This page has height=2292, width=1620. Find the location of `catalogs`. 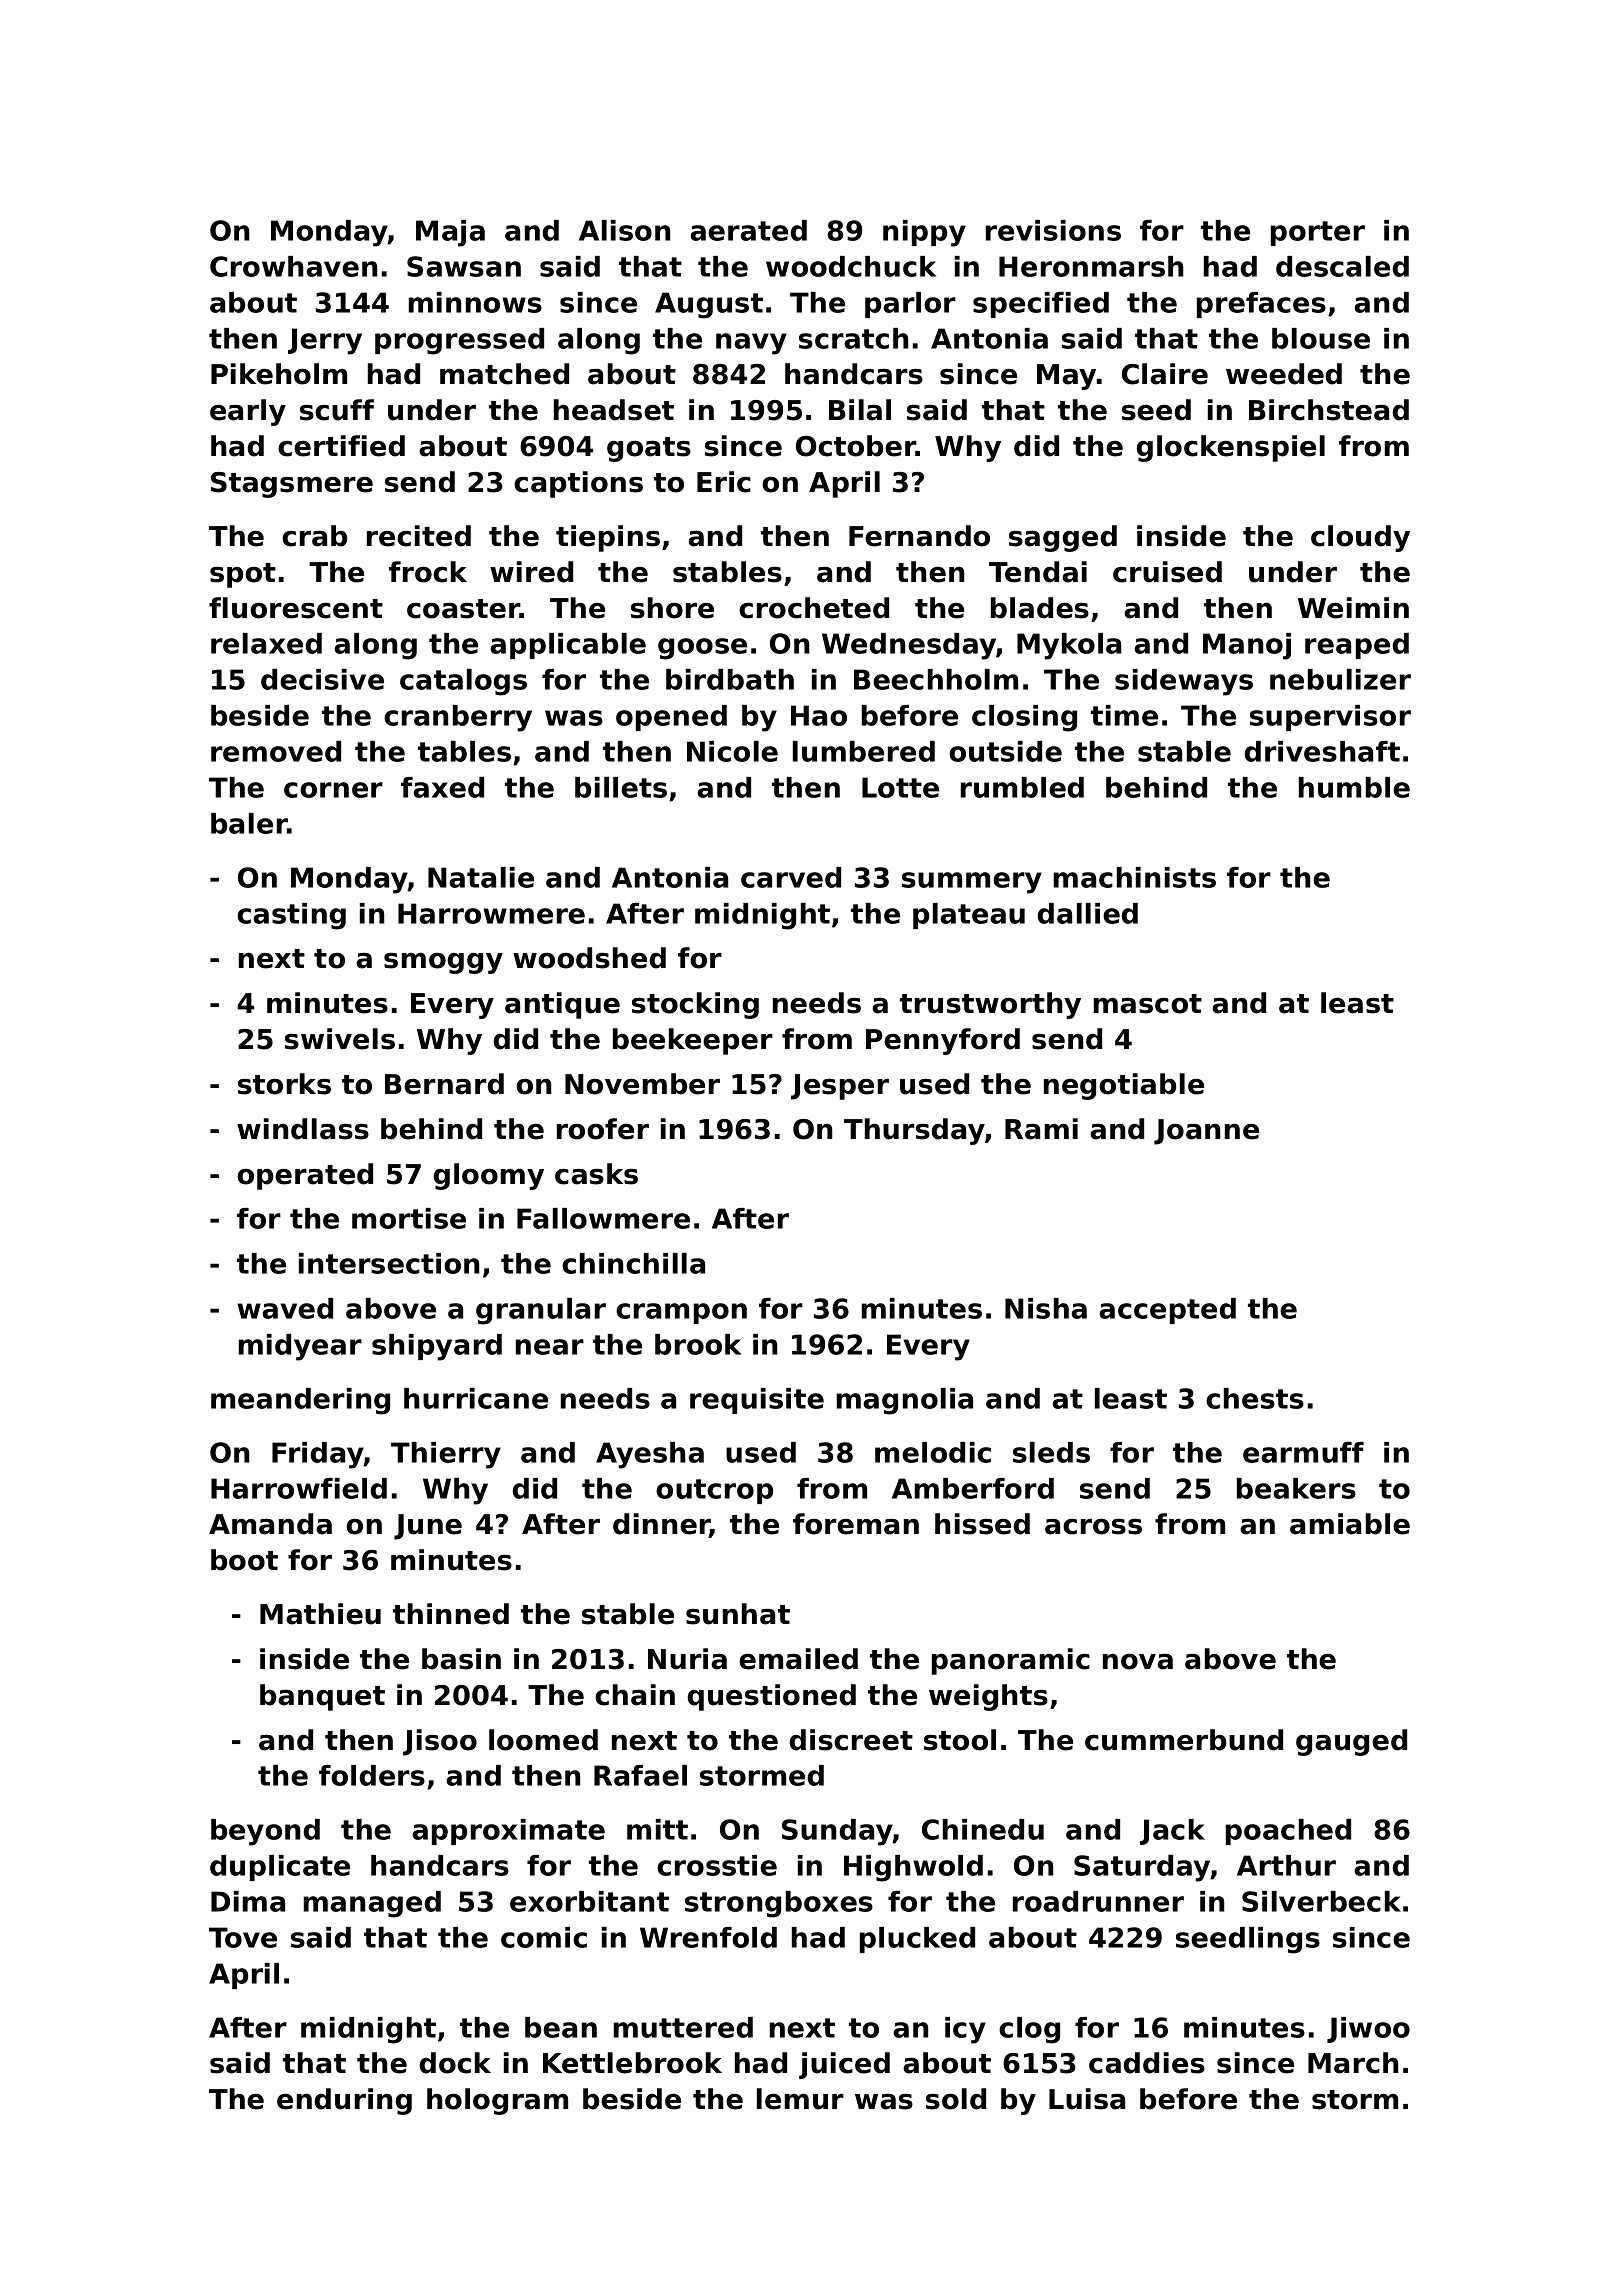

catalogs is located at coordinates (463, 682).
